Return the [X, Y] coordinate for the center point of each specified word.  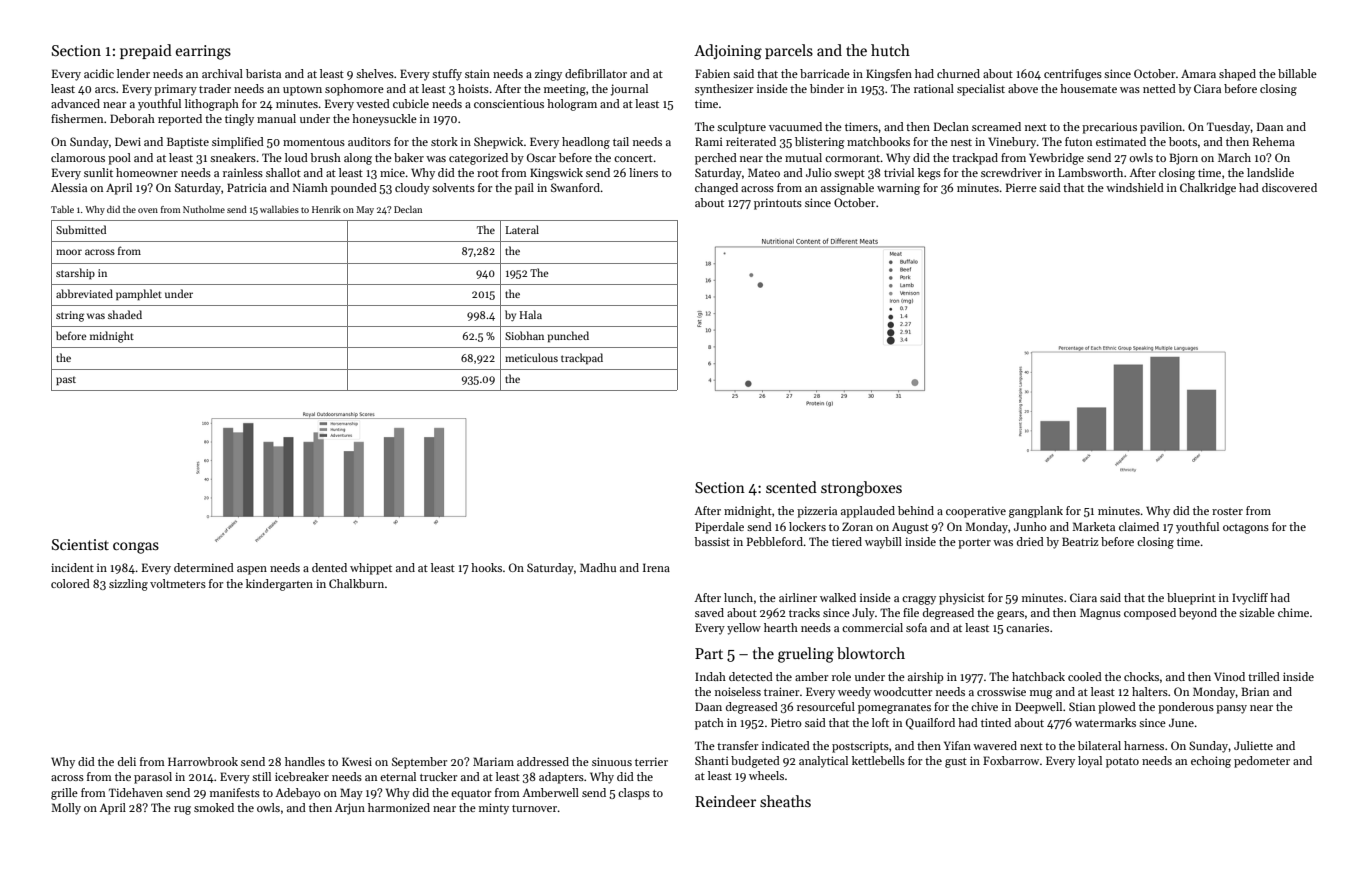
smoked [214, 807]
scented [791, 487]
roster [1227, 511]
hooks [486, 567]
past [66, 381]
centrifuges [1073, 75]
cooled [1085, 676]
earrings [203, 52]
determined [204, 567]
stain [477, 73]
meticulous [531, 357]
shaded [125, 314]
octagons [1246, 529]
